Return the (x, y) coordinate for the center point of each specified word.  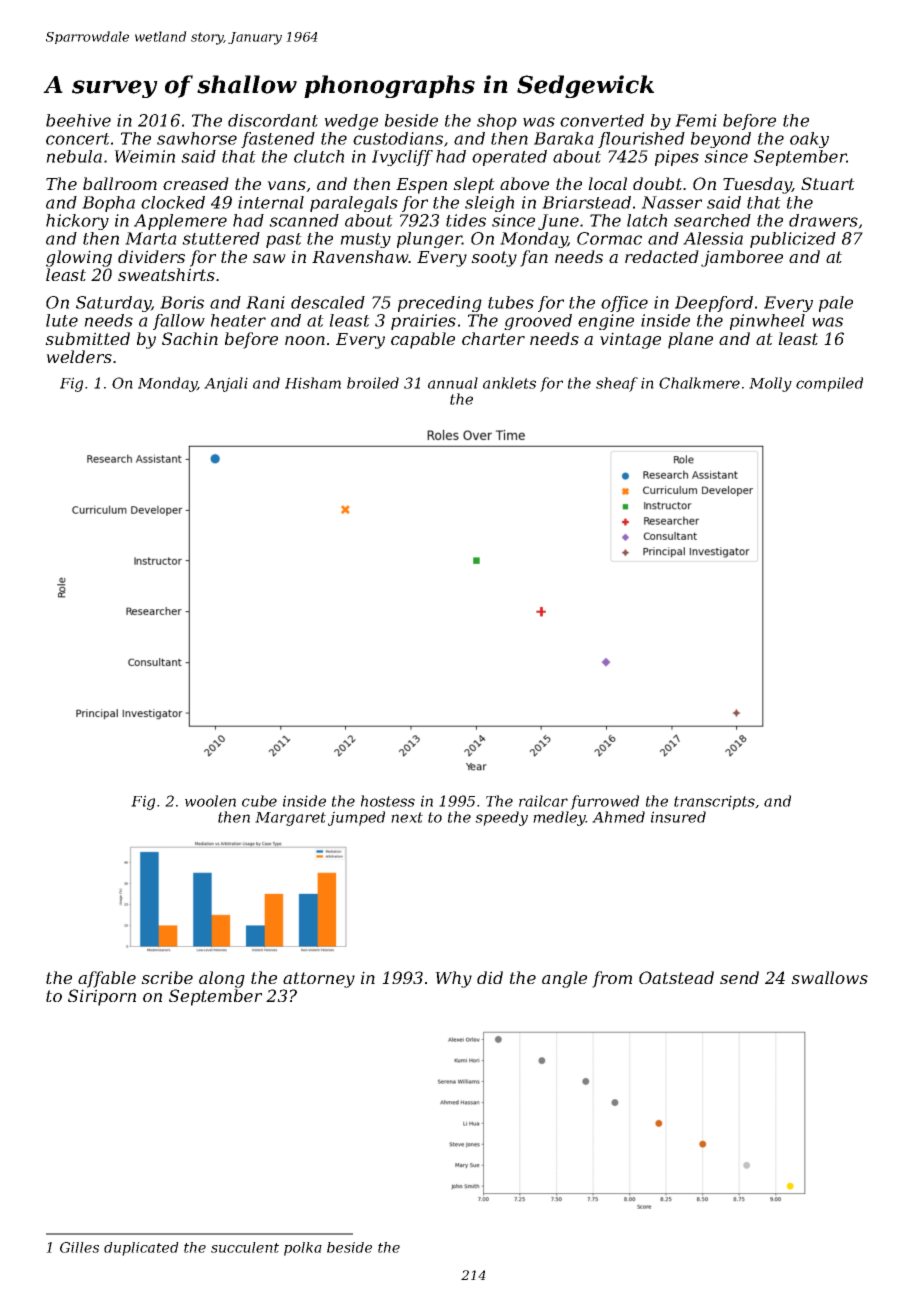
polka (303, 1249)
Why (453, 979)
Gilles (79, 1247)
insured (678, 817)
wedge (351, 122)
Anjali (226, 384)
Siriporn (102, 997)
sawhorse (197, 138)
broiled (373, 383)
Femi (696, 120)
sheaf (617, 384)
